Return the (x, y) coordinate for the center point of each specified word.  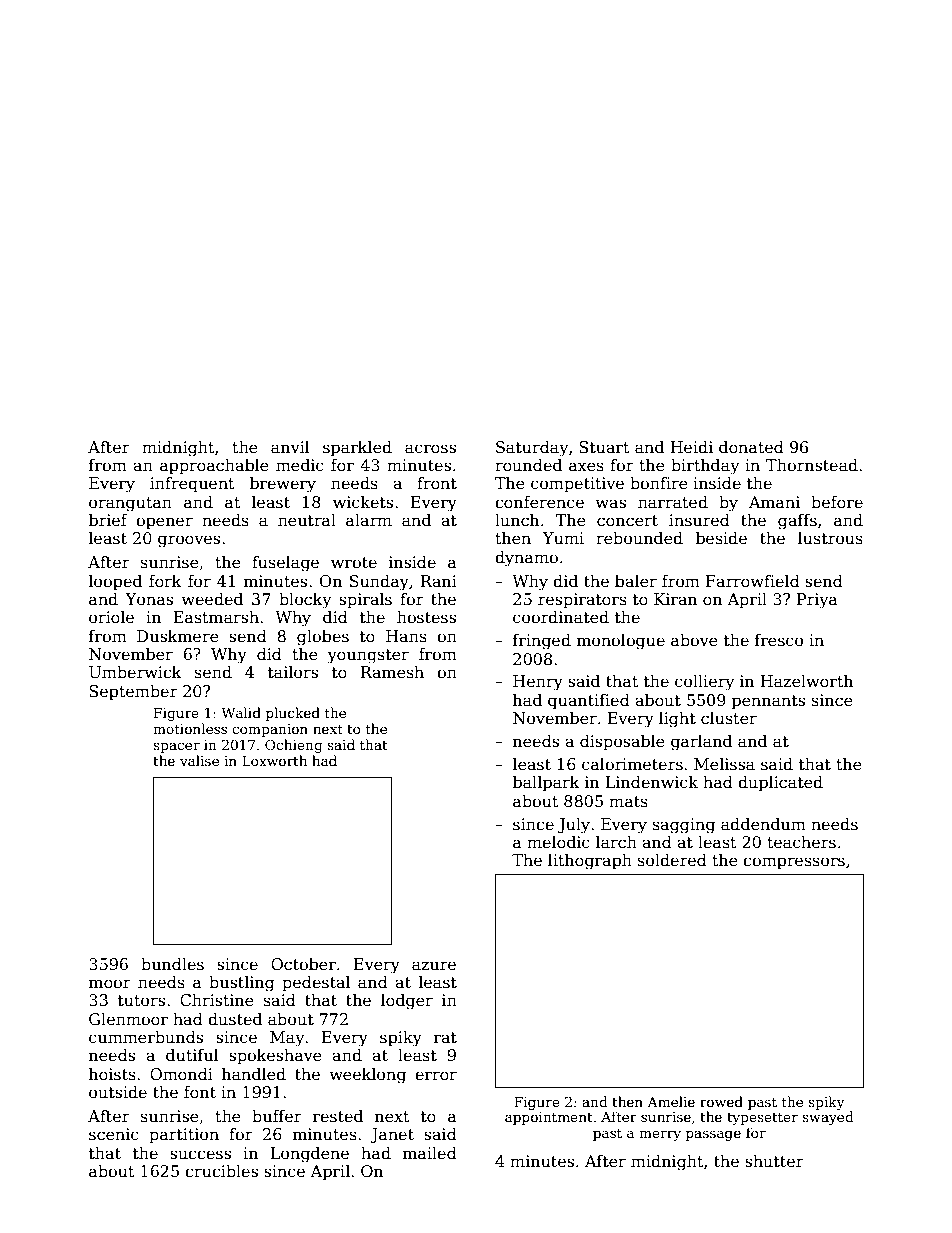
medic (300, 465)
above (694, 640)
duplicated (780, 783)
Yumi (563, 538)
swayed (828, 1118)
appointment (549, 1118)
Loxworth (274, 760)
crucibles (221, 1170)
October (303, 964)
